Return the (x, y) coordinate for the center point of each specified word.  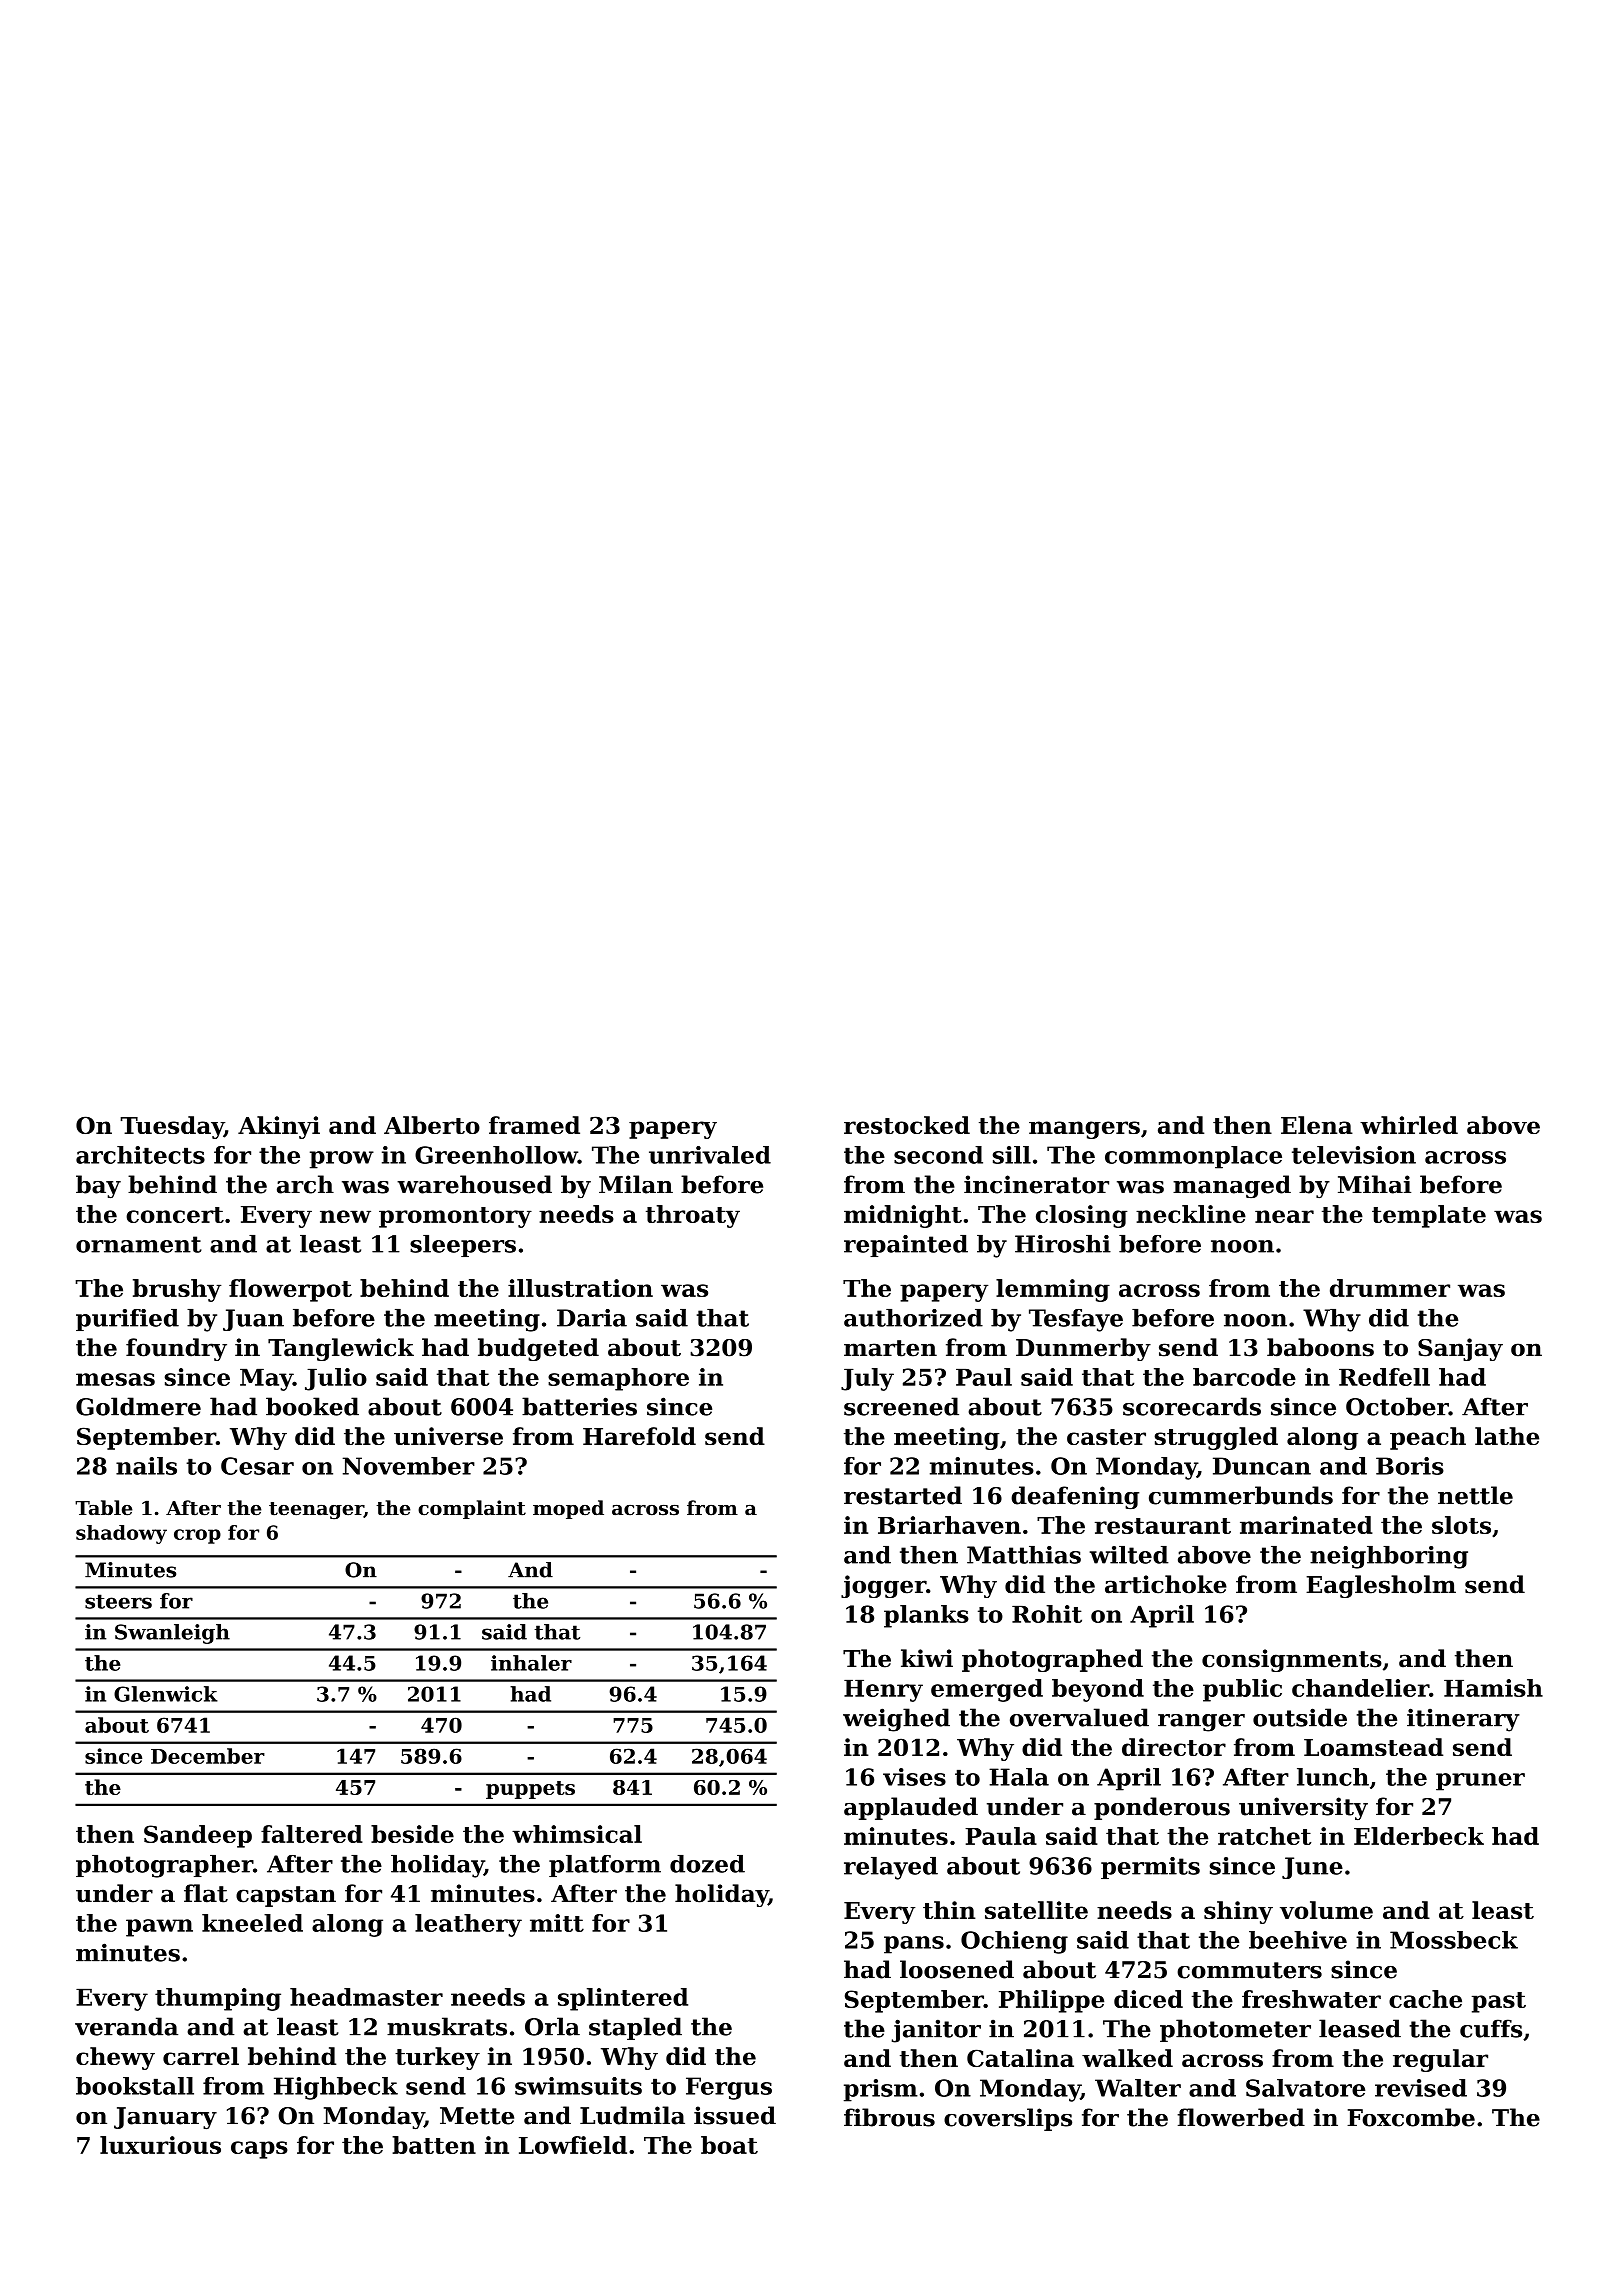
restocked (907, 1125)
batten (434, 2145)
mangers (1084, 1130)
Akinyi (279, 1127)
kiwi (927, 1658)
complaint (472, 1509)
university (1303, 1808)
